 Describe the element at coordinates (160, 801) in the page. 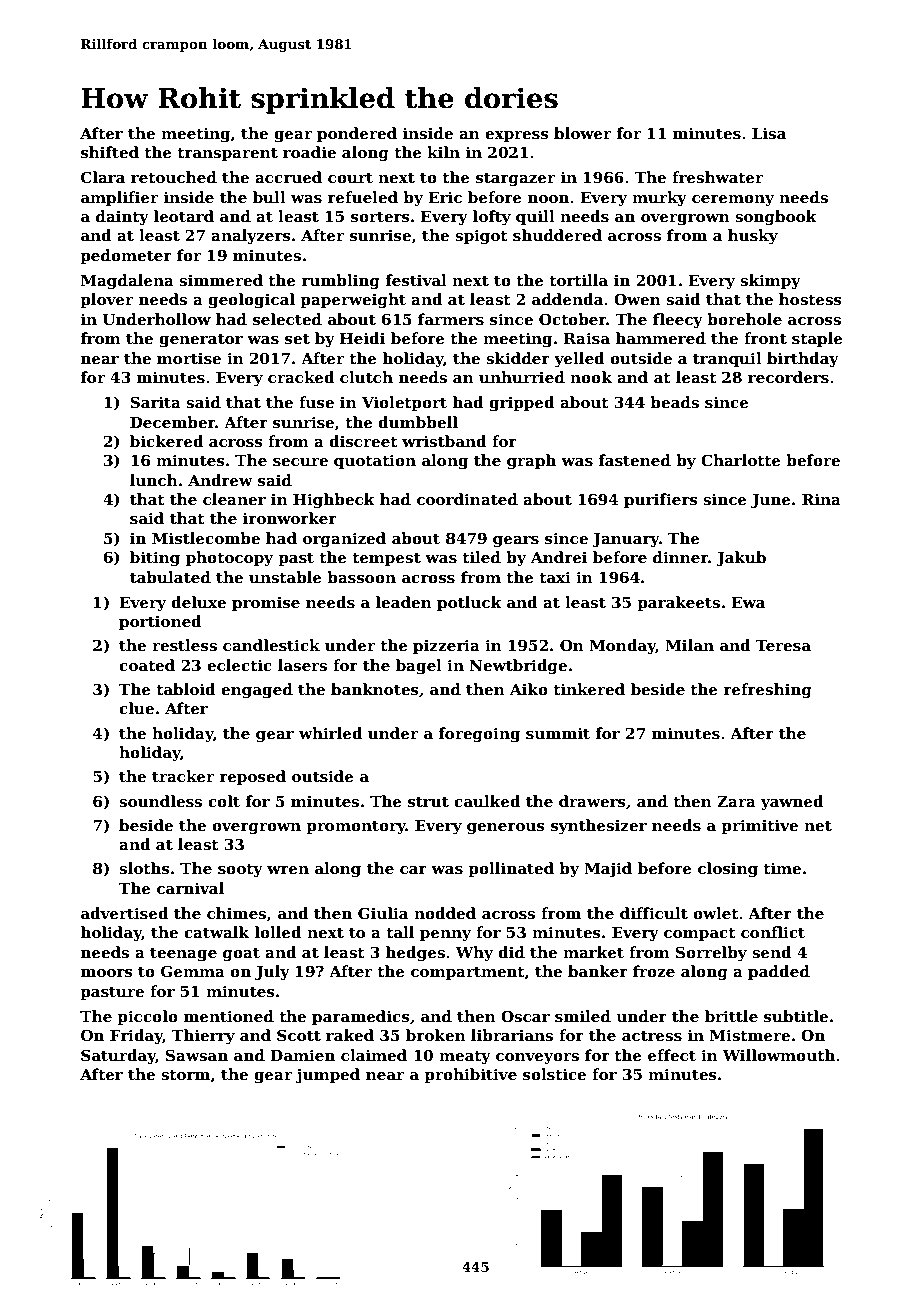

I see `soundless` at that location.
